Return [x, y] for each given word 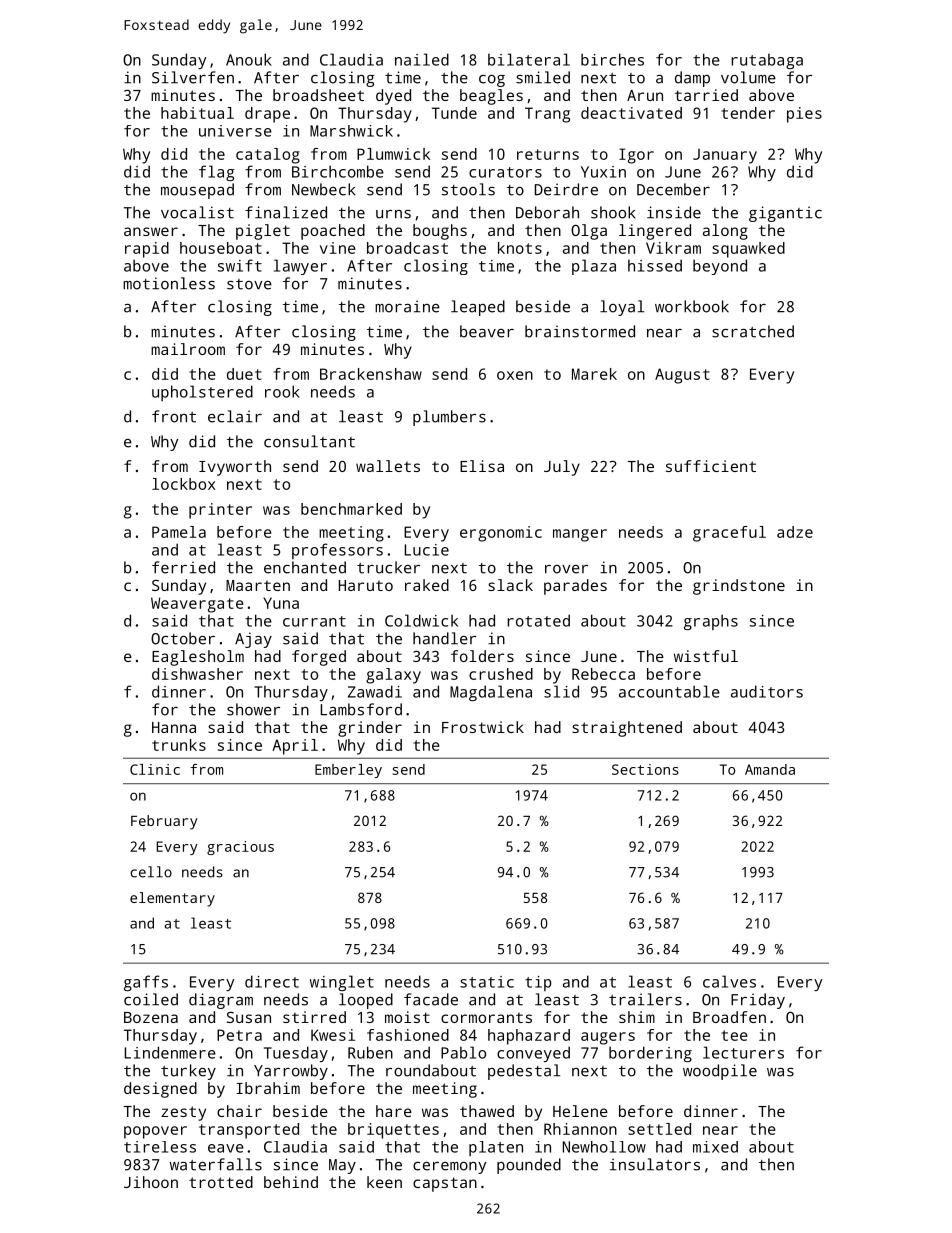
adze [795, 532]
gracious [240, 848]
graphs [711, 622]
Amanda [770, 769]
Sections [645, 769]
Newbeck [323, 189]
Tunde [454, 113]
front [174, 416]
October [183, 638]
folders [482, 656]
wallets [388, 466]
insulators [655, 1164]
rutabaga [767, 61]
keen [384, 1182]
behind [291, 1182]
